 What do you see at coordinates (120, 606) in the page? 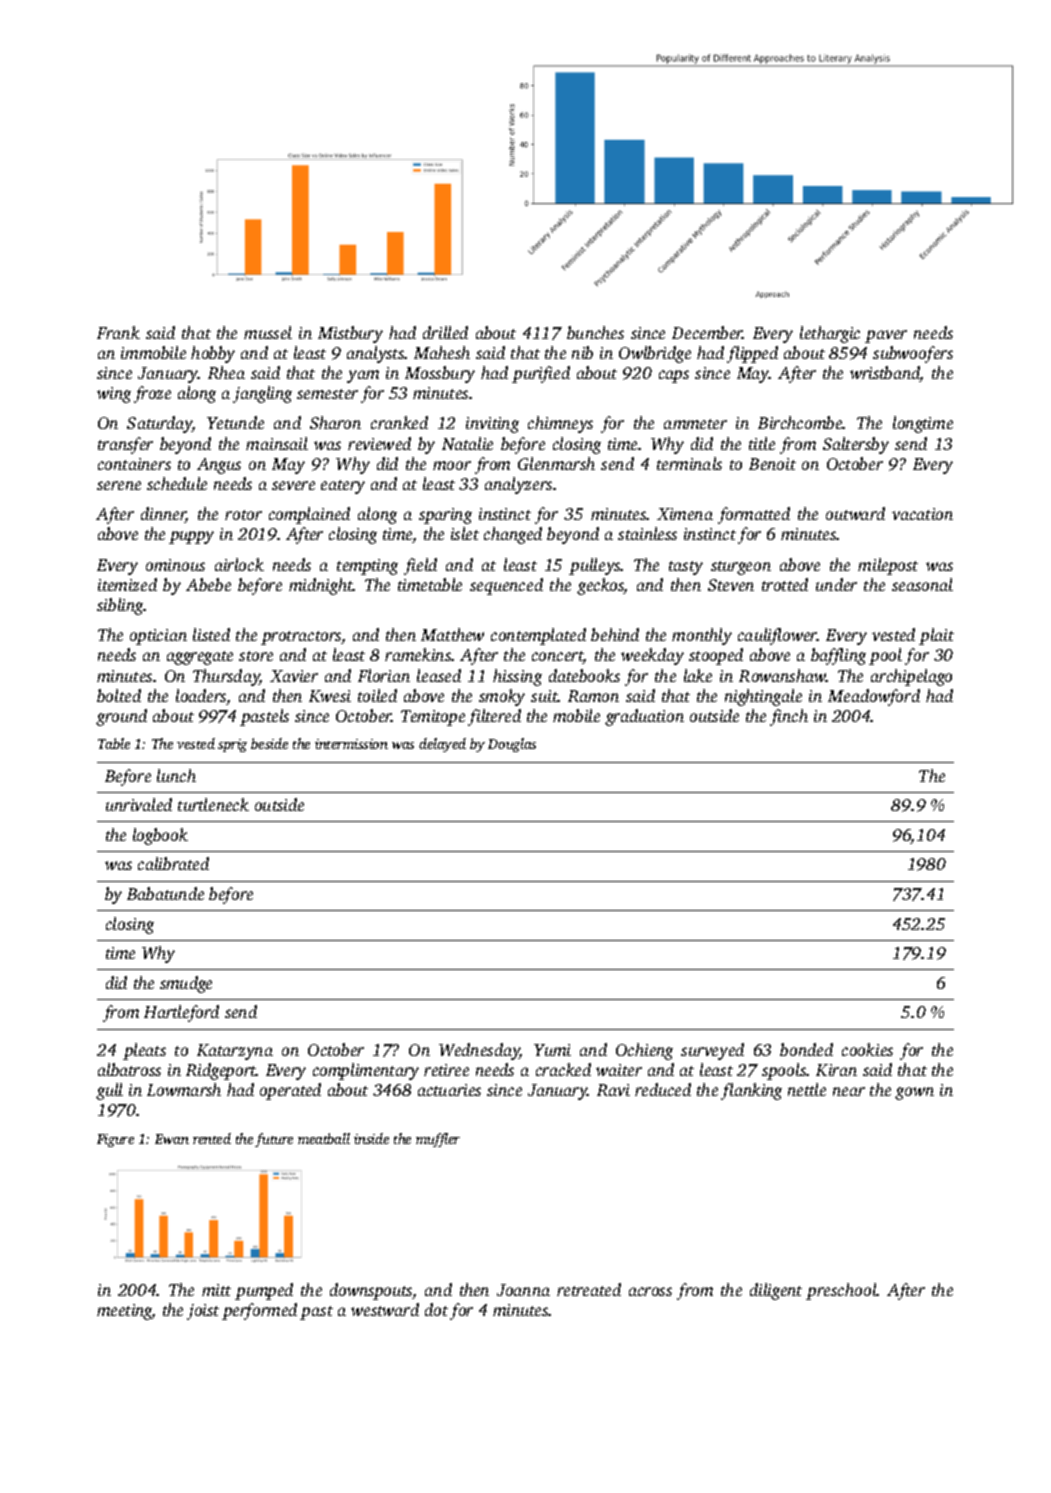
I see `sibling` at bounding box center [120, 606].
